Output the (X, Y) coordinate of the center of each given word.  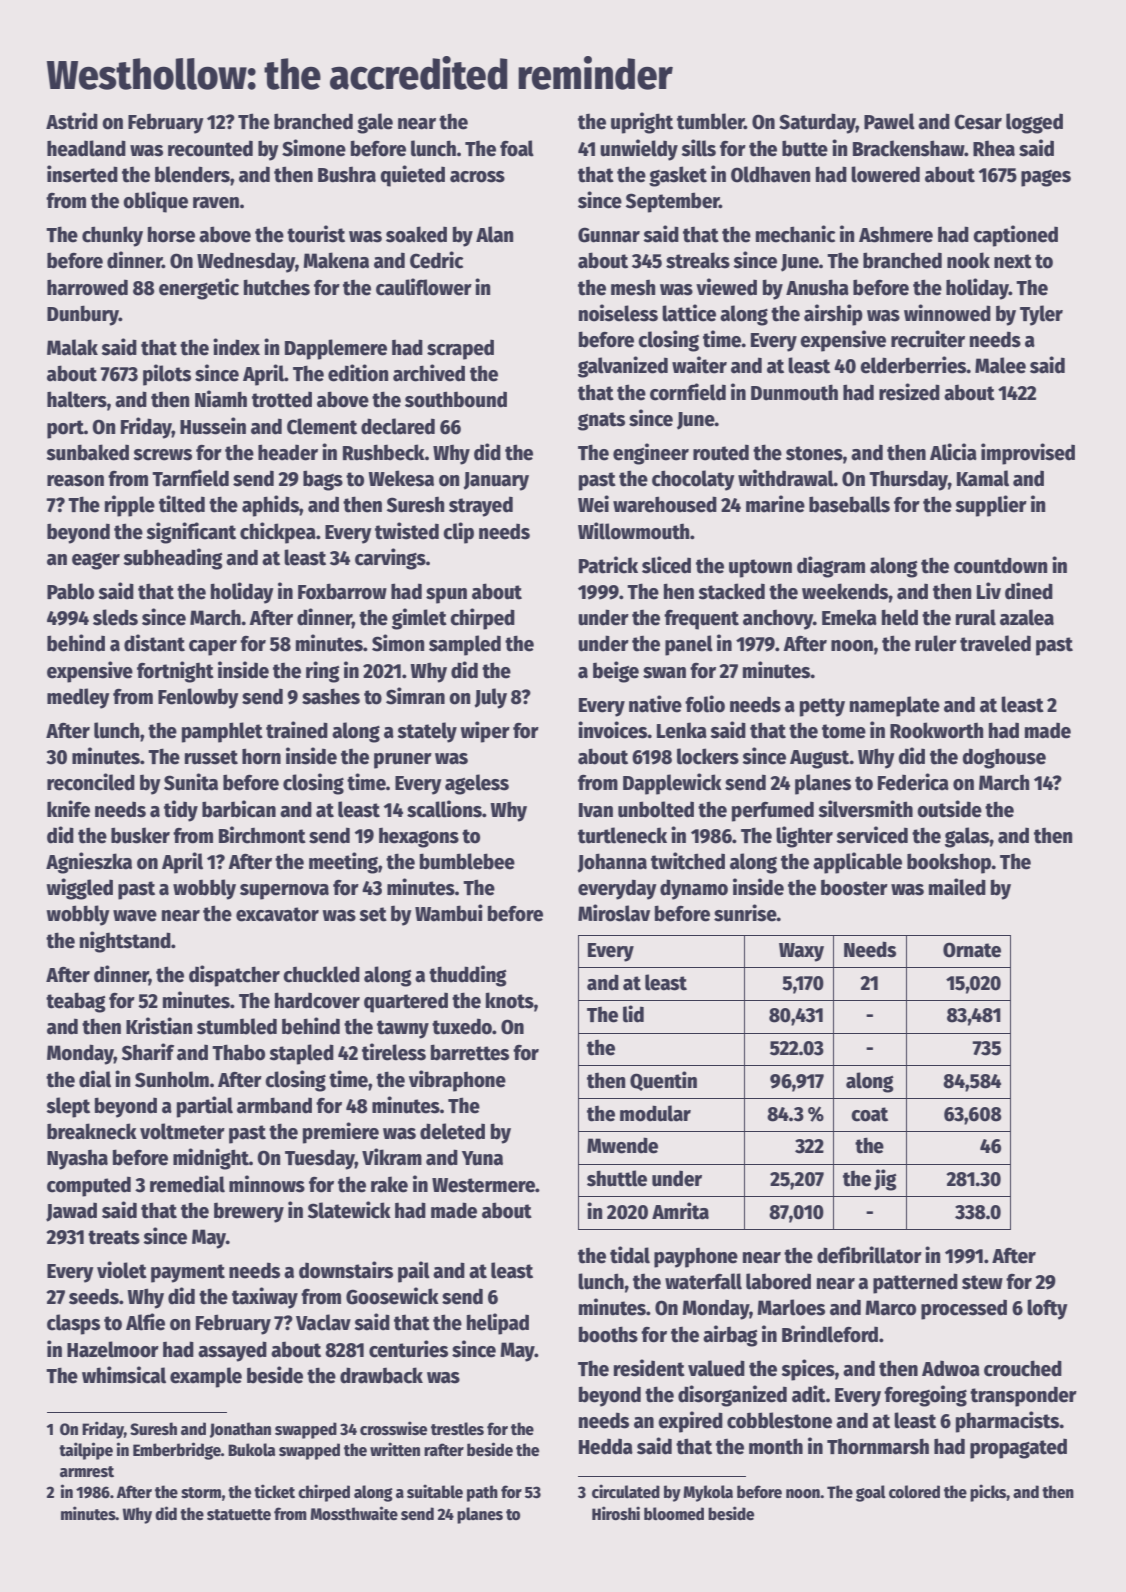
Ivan (596, 810)
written (395, 1449)
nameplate (895, 706)
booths (608, 1334)
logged (1034, 123)
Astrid (72, 121)
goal (871, 1493)
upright (642, 123)
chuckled (321, 974)
